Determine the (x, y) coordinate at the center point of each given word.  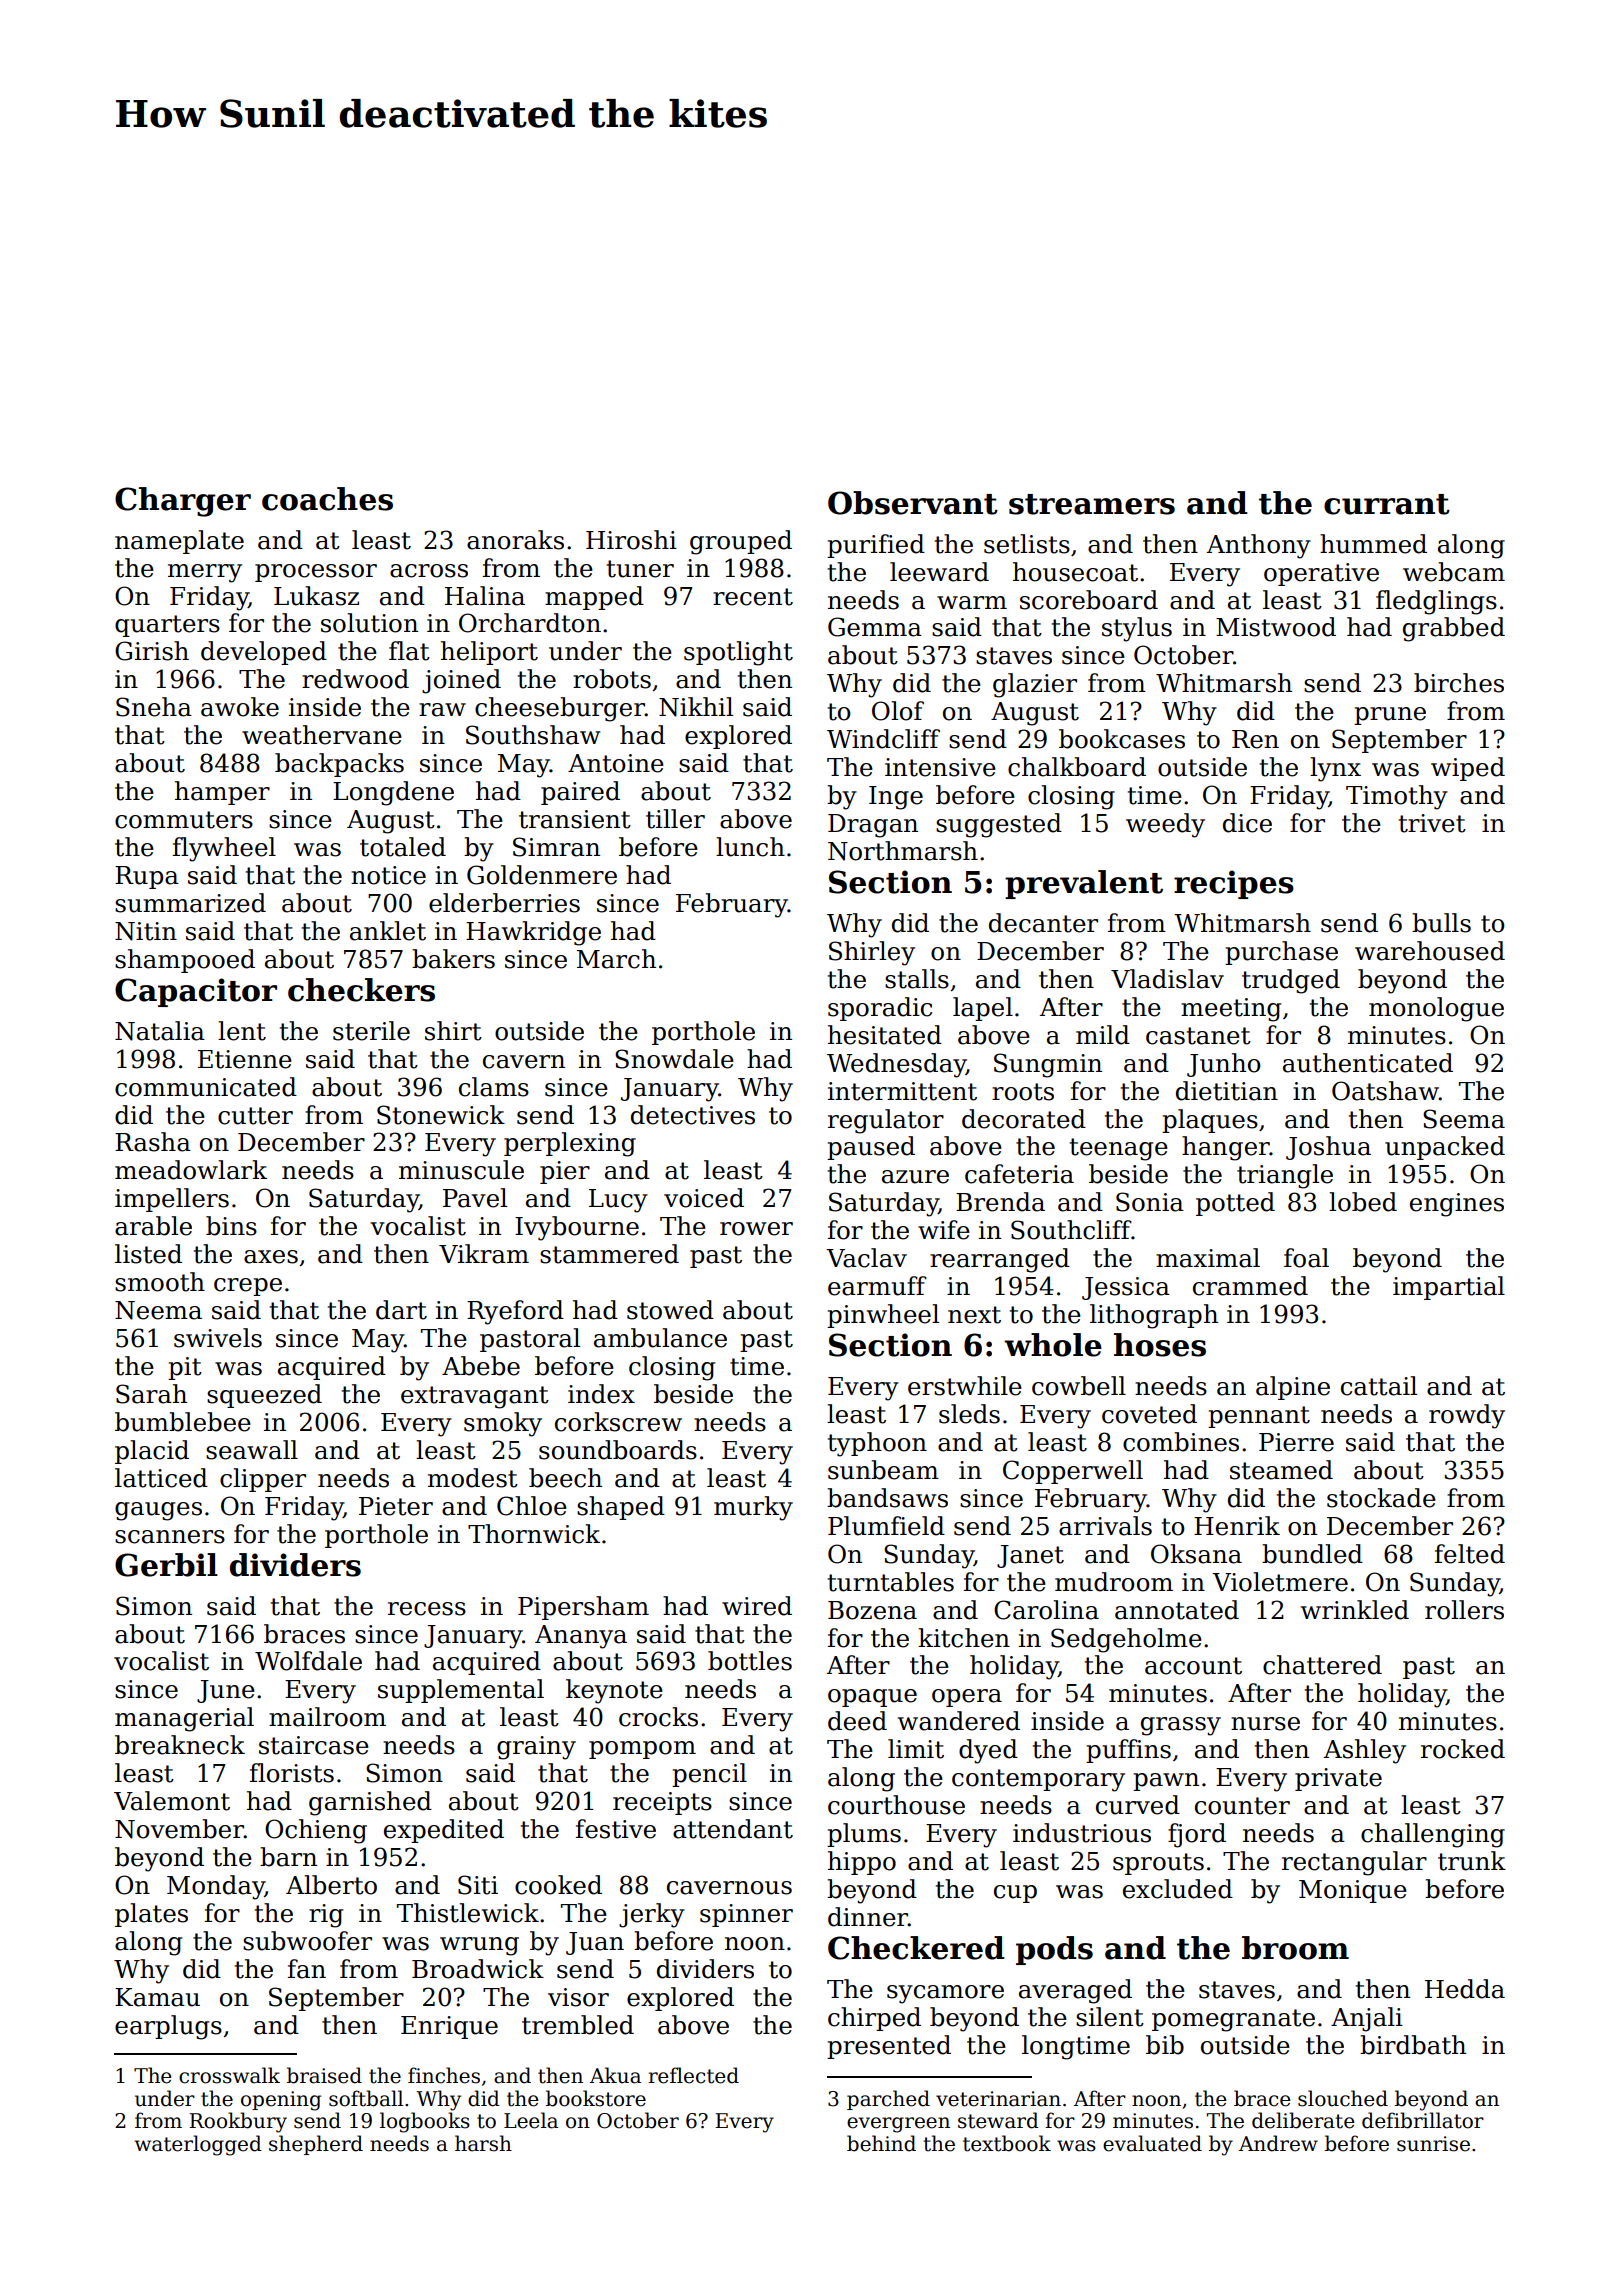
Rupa (147, 877)
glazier (1035, 685)
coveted (1149, 1414)
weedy (1165, 825)
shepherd (316, 2145)
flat (409, 651)
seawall (252, 1450)
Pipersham (583, 1608)
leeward (939, 572)
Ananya (581, 1637)
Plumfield (886, 1526)
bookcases (1122, 739)
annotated (1177, 1610)
